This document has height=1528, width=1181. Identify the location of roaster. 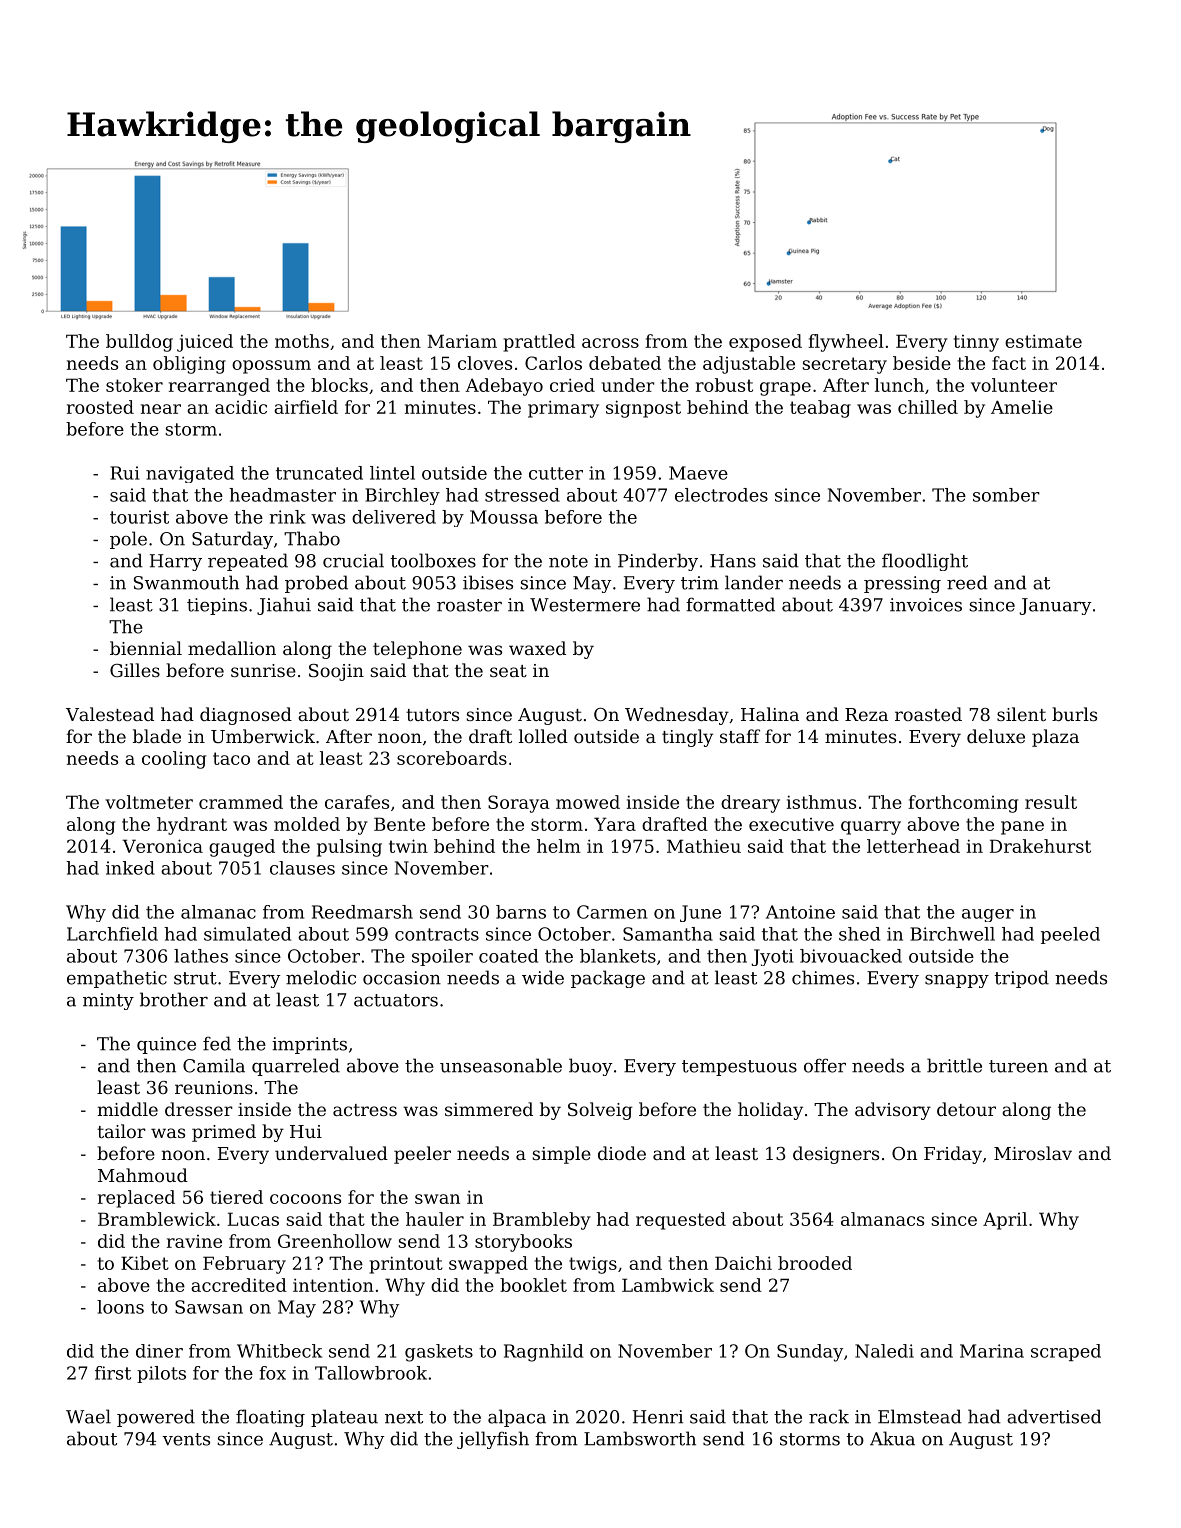
(469, 605).
